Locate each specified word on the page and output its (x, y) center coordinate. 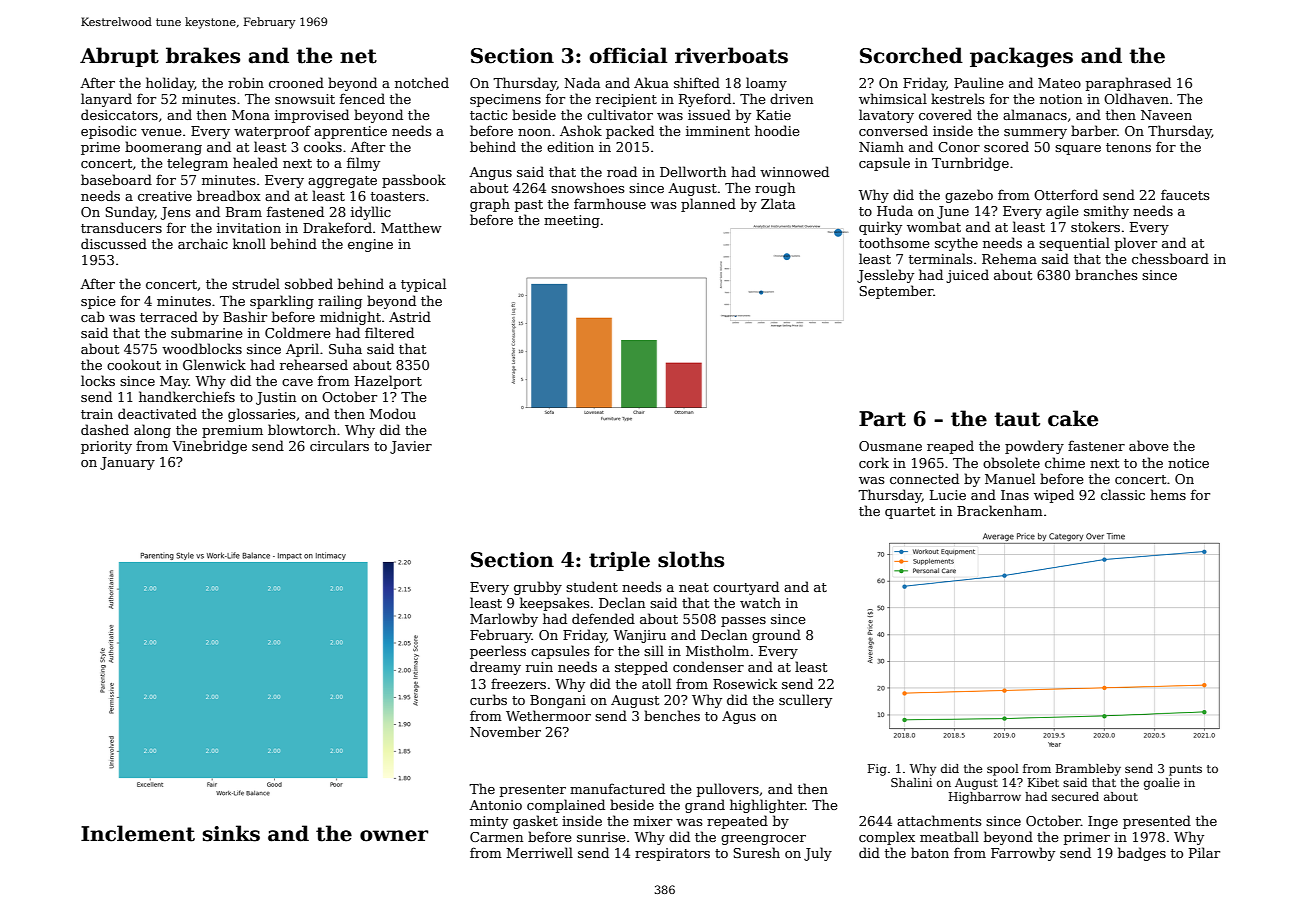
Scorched (911, 55)
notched (422, 82)
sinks (231, 833)
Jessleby (885, 276)
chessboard (1170, 258)
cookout (134, 364)
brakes (203, 55)
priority (106, 447)
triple (619, 561)
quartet (910, 513)
